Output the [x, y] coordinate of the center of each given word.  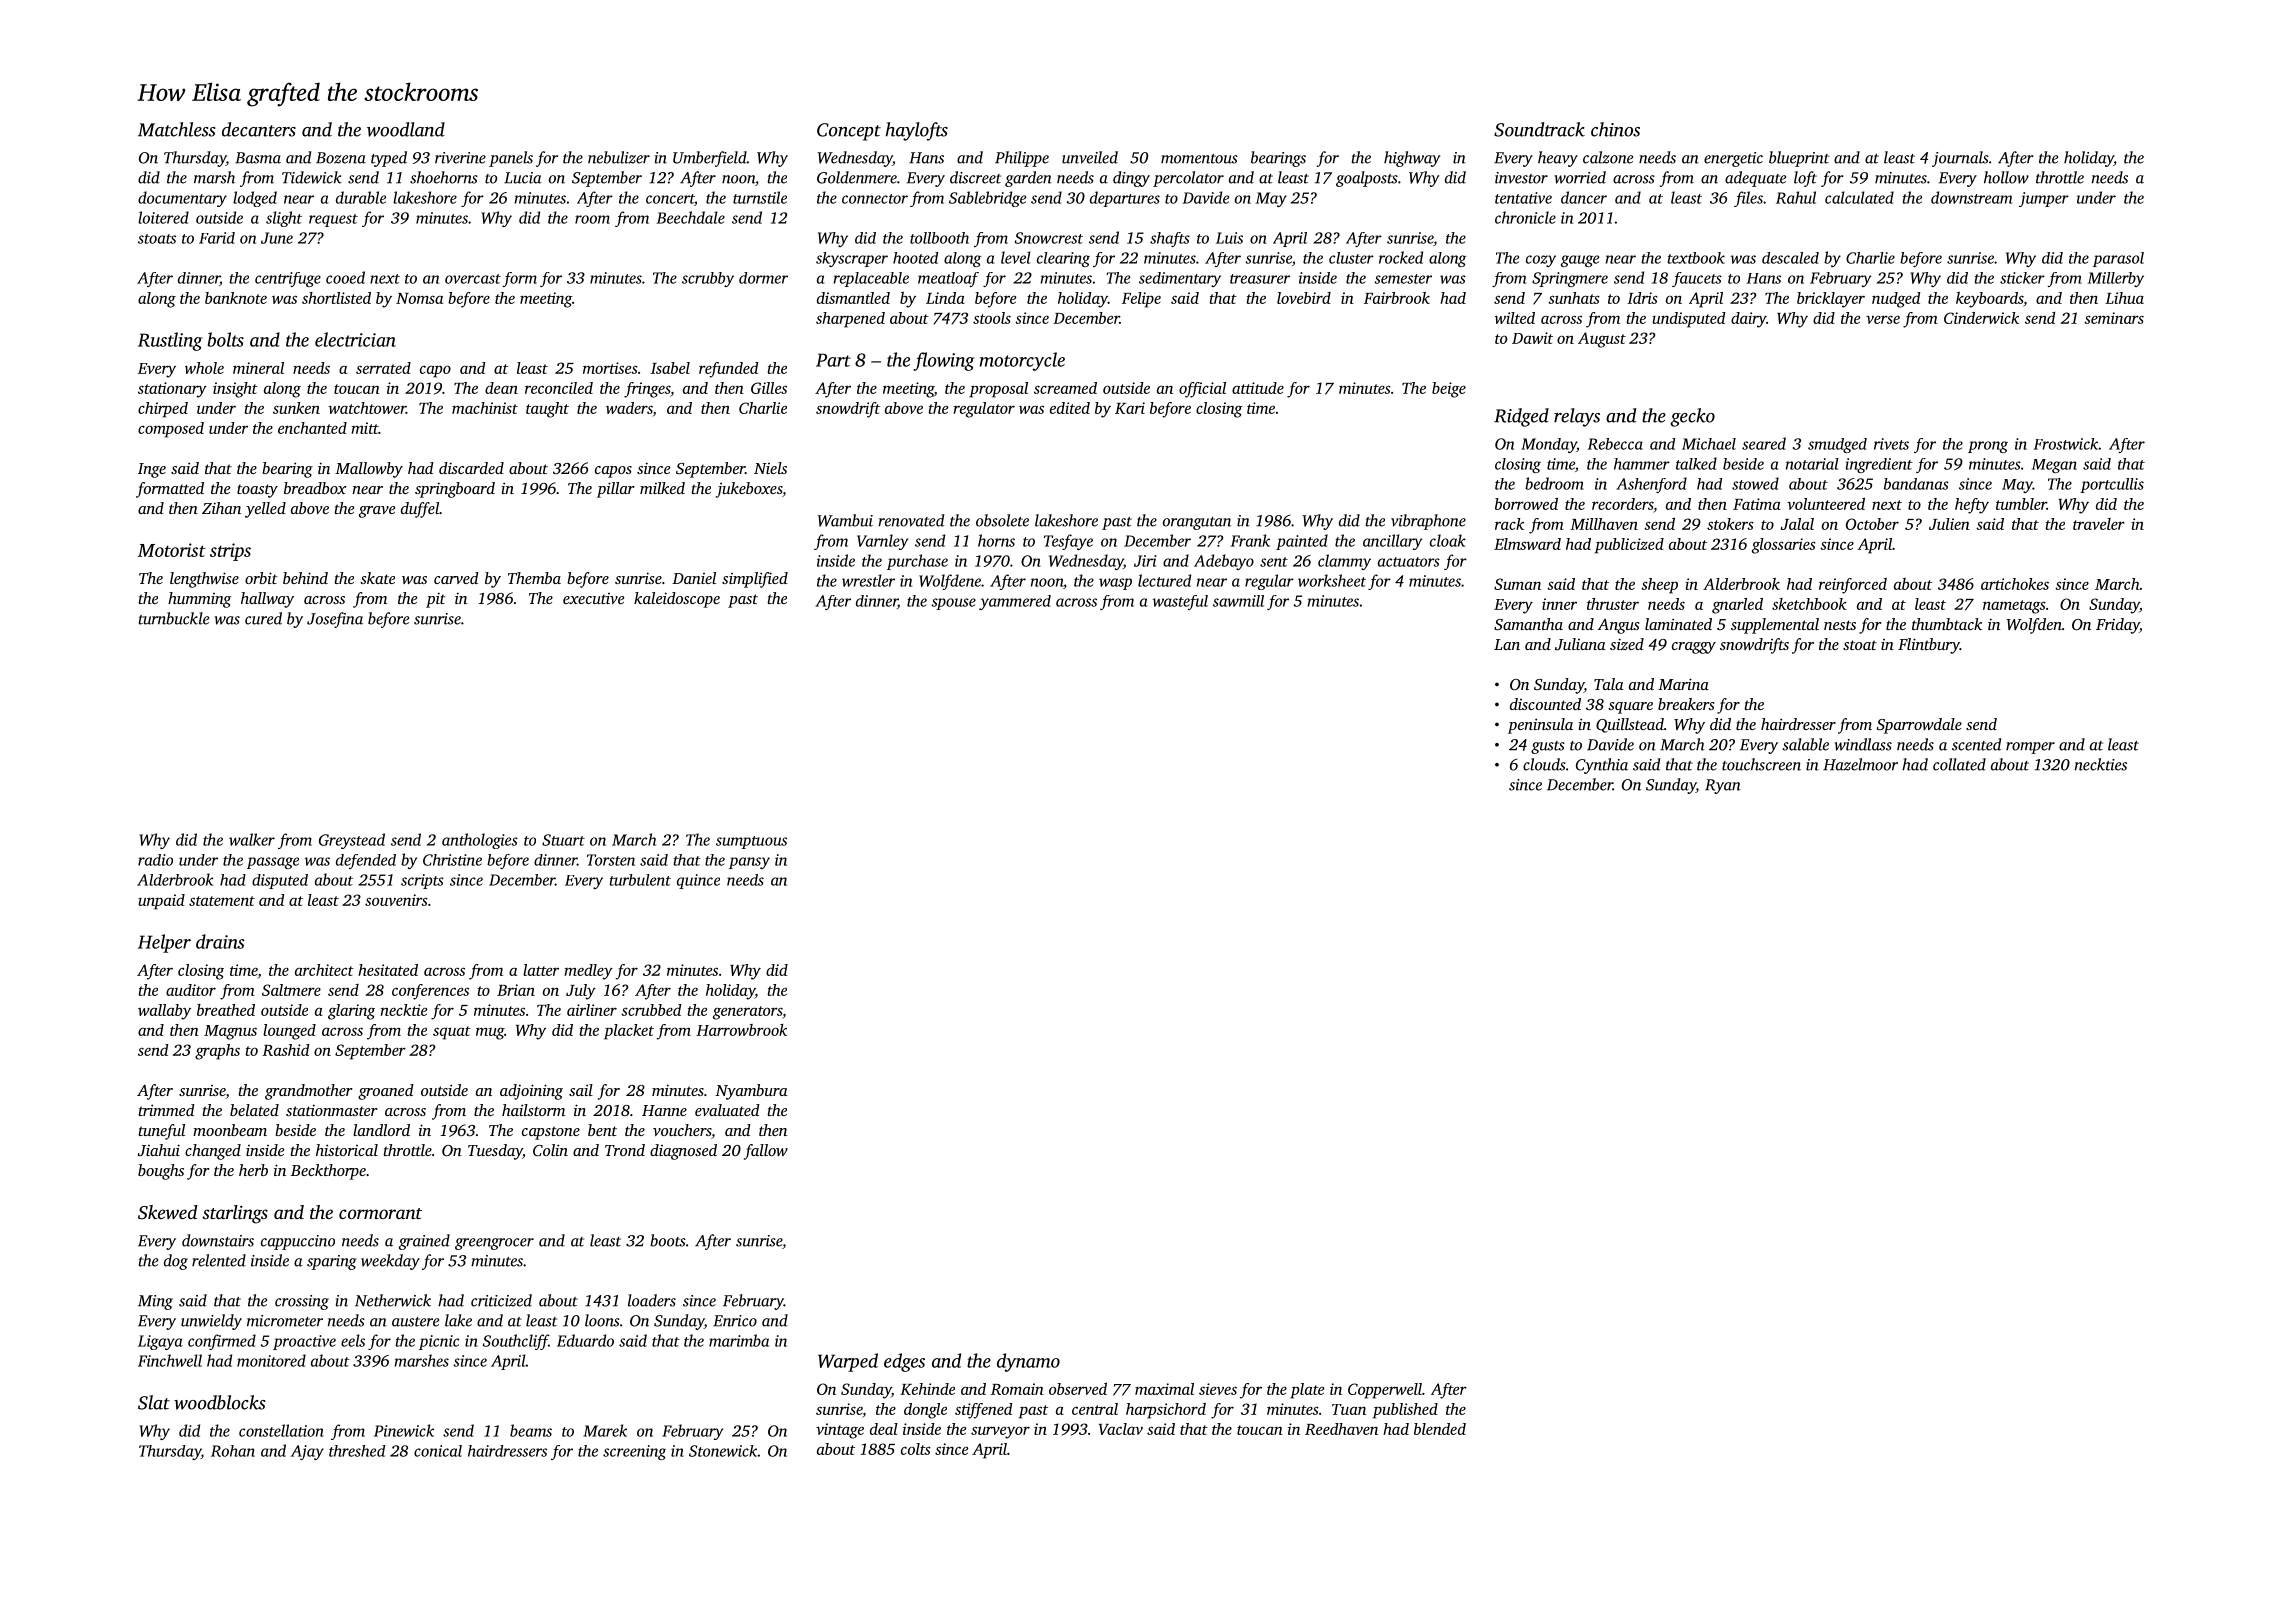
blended [1440, 1429]
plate [1307, 1391]
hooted [915, 258]
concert [670, 199]
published [1405, 1411]
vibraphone [1428, 522]
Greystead [352, 841]
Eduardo [585, 1340]
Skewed [167, 1212]
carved [456, 578]
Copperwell [1385, 1391]
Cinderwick [1981, 318]
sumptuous [751, 842]
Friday [2118, 626]
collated [1959, 764]
